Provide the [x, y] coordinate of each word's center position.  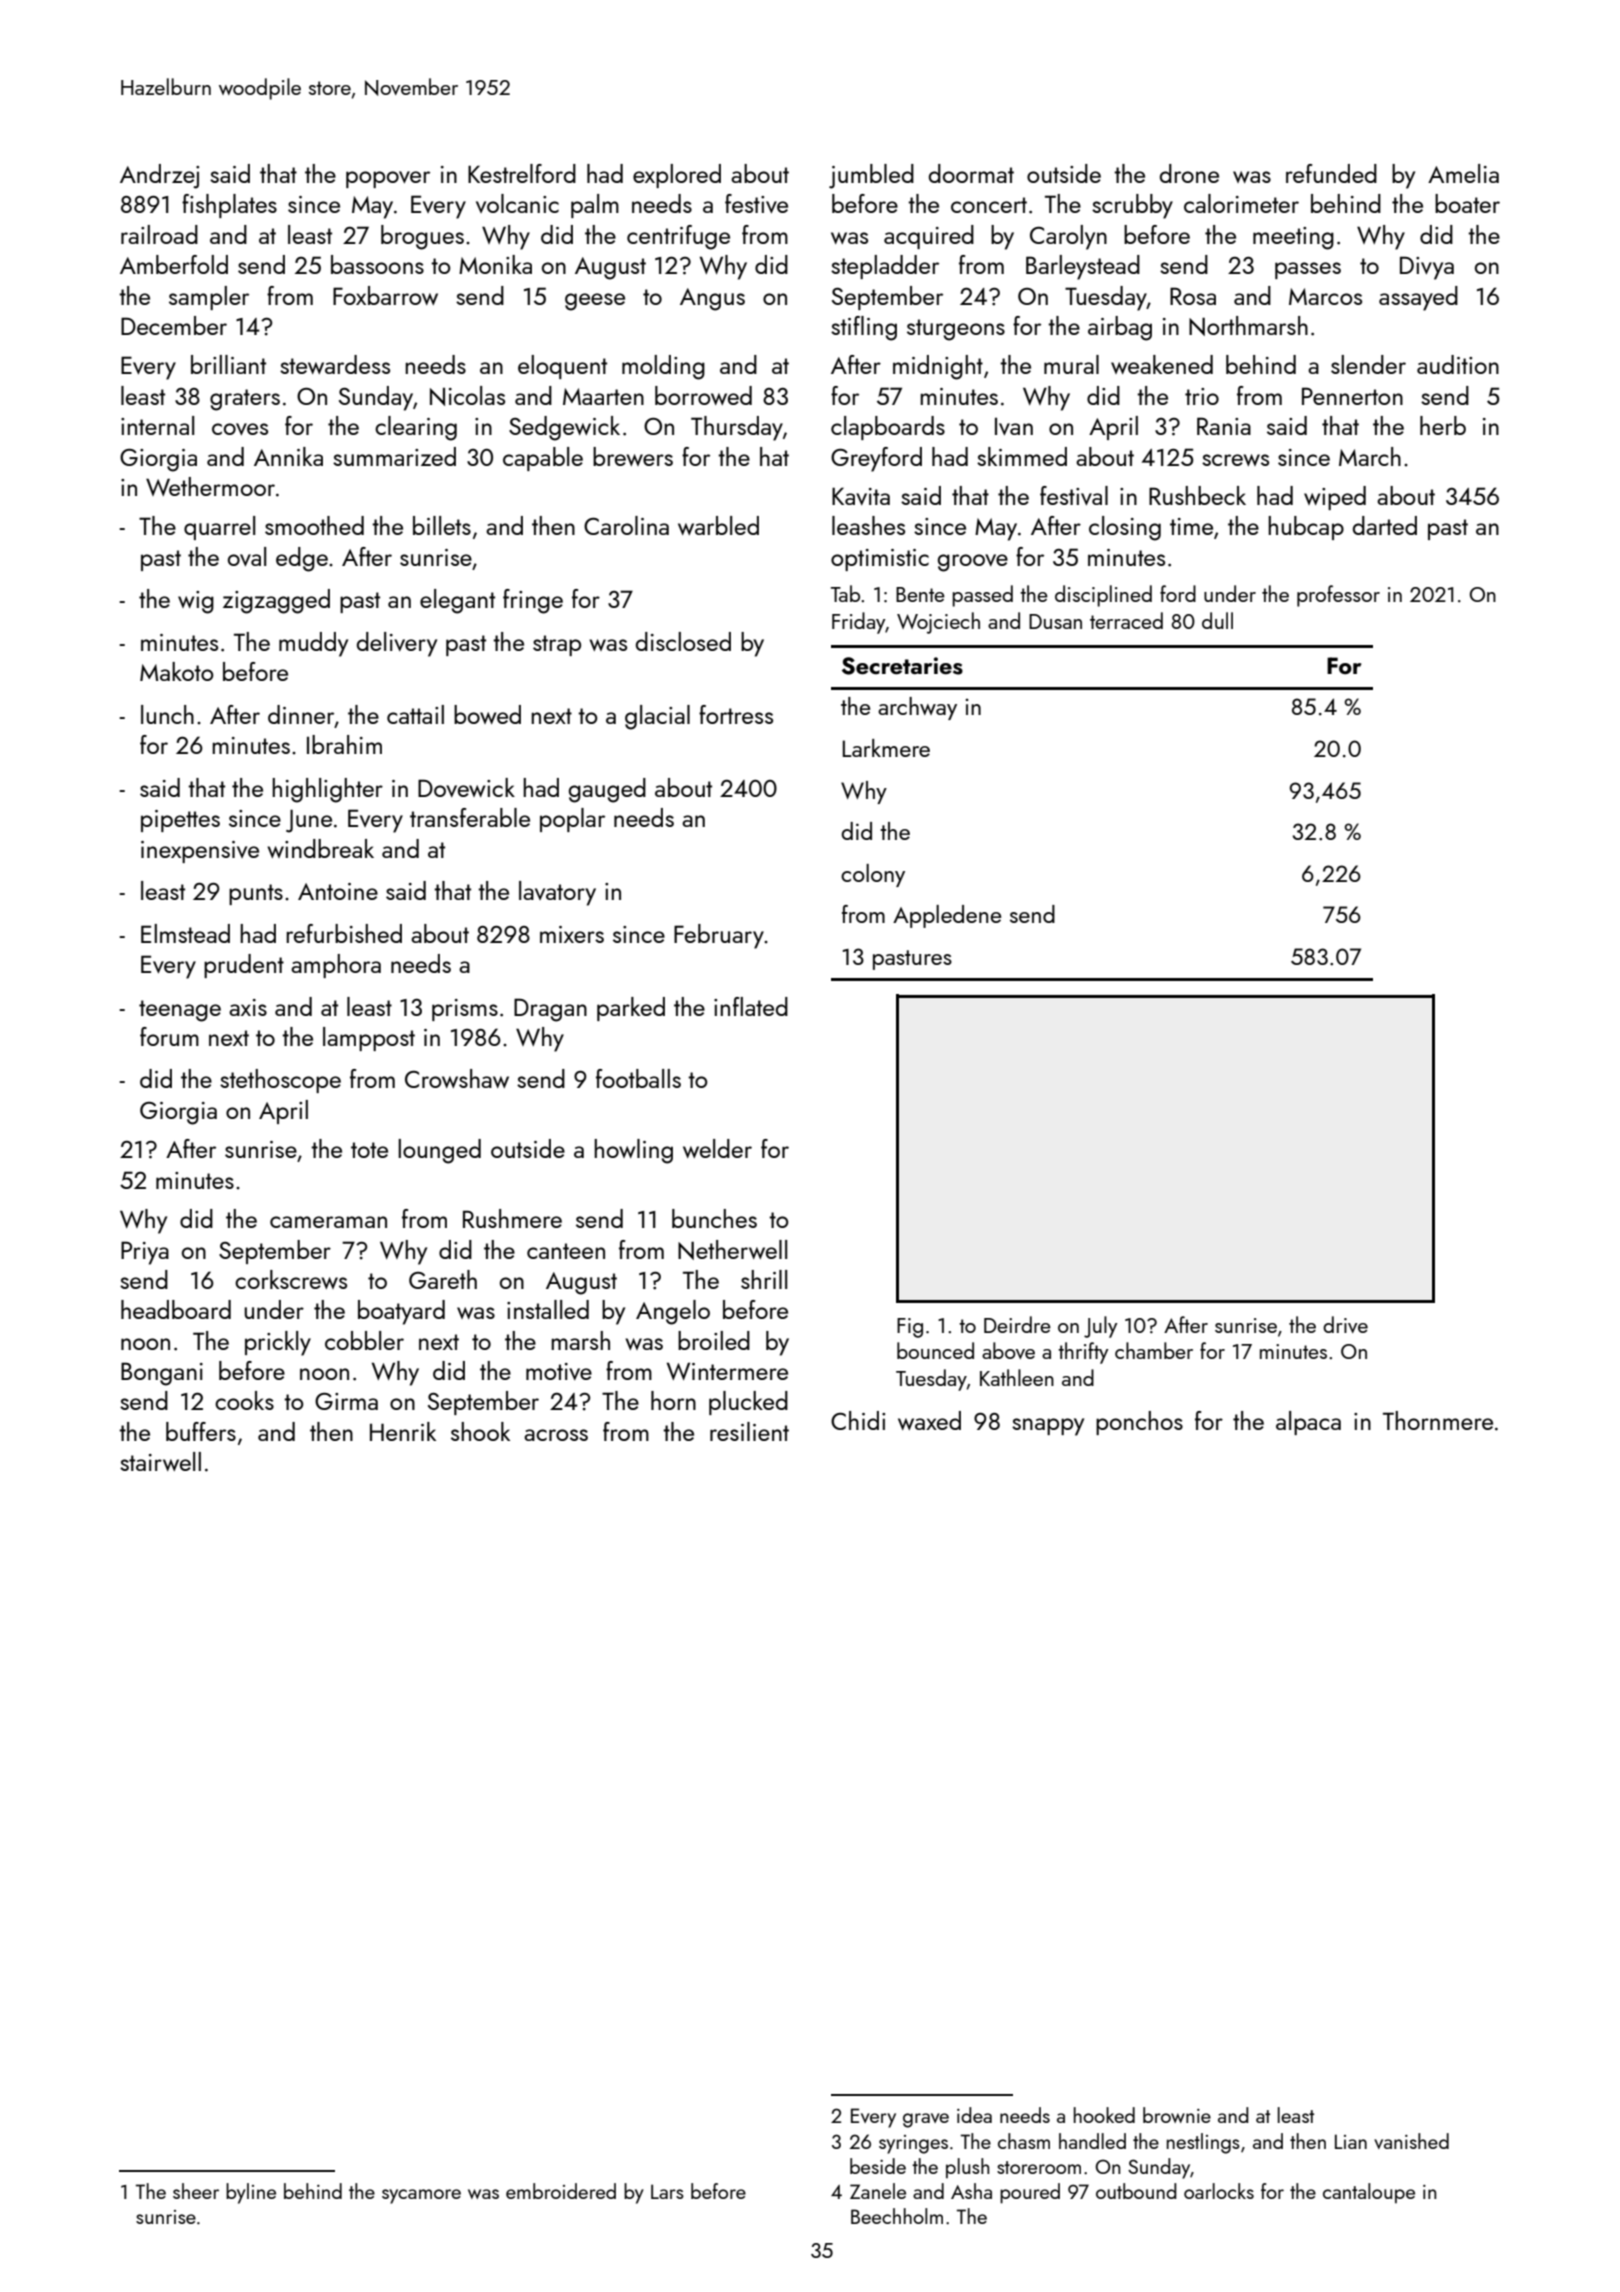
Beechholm [897, 2216]
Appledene [947, 916]
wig [196, 602]
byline [251, 2193]
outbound [1136, 2191]
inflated [751, 1006]
